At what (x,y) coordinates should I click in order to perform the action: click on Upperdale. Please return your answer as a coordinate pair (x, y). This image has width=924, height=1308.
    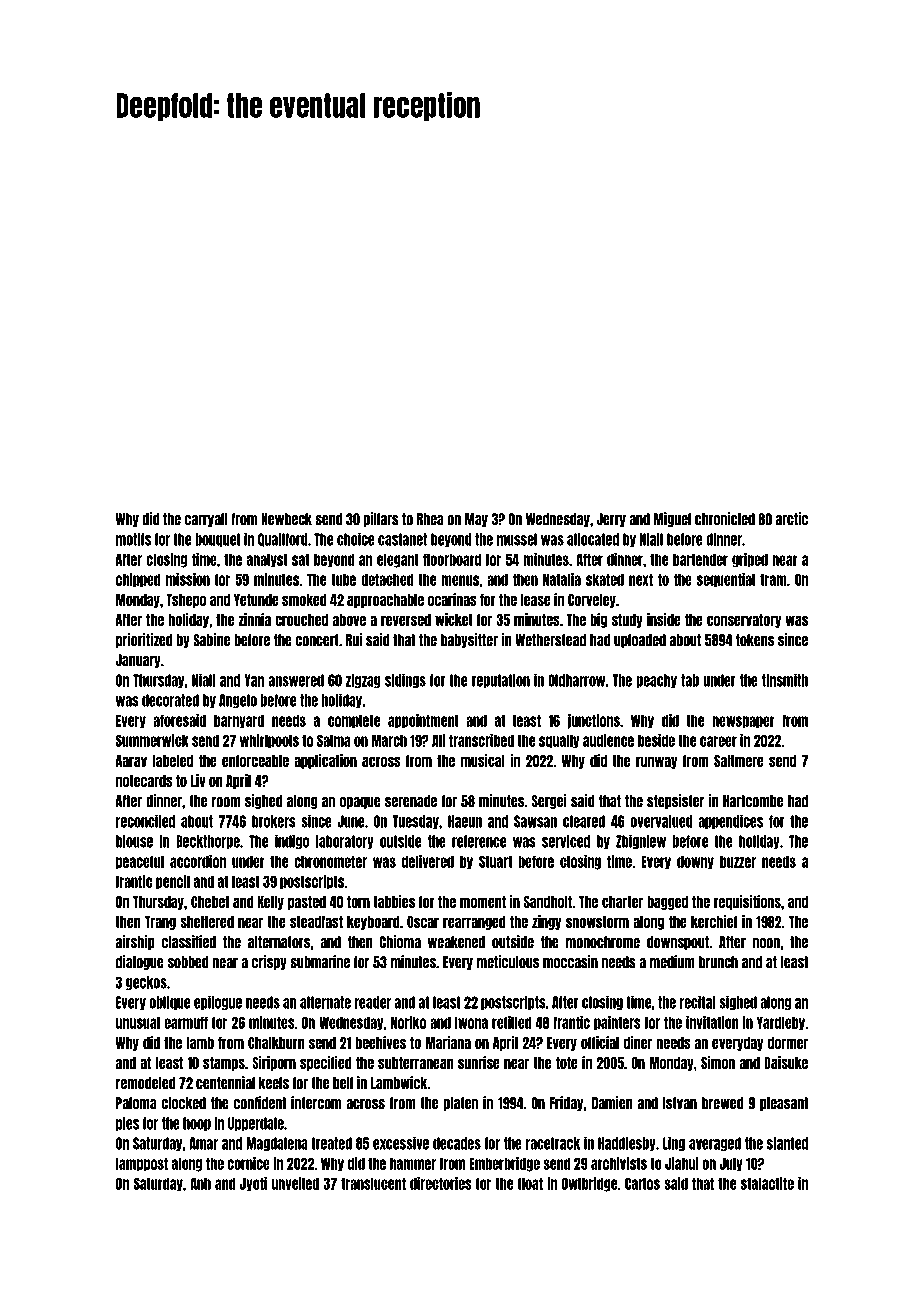
    Looking at the image, I should click on (256, 1124).
